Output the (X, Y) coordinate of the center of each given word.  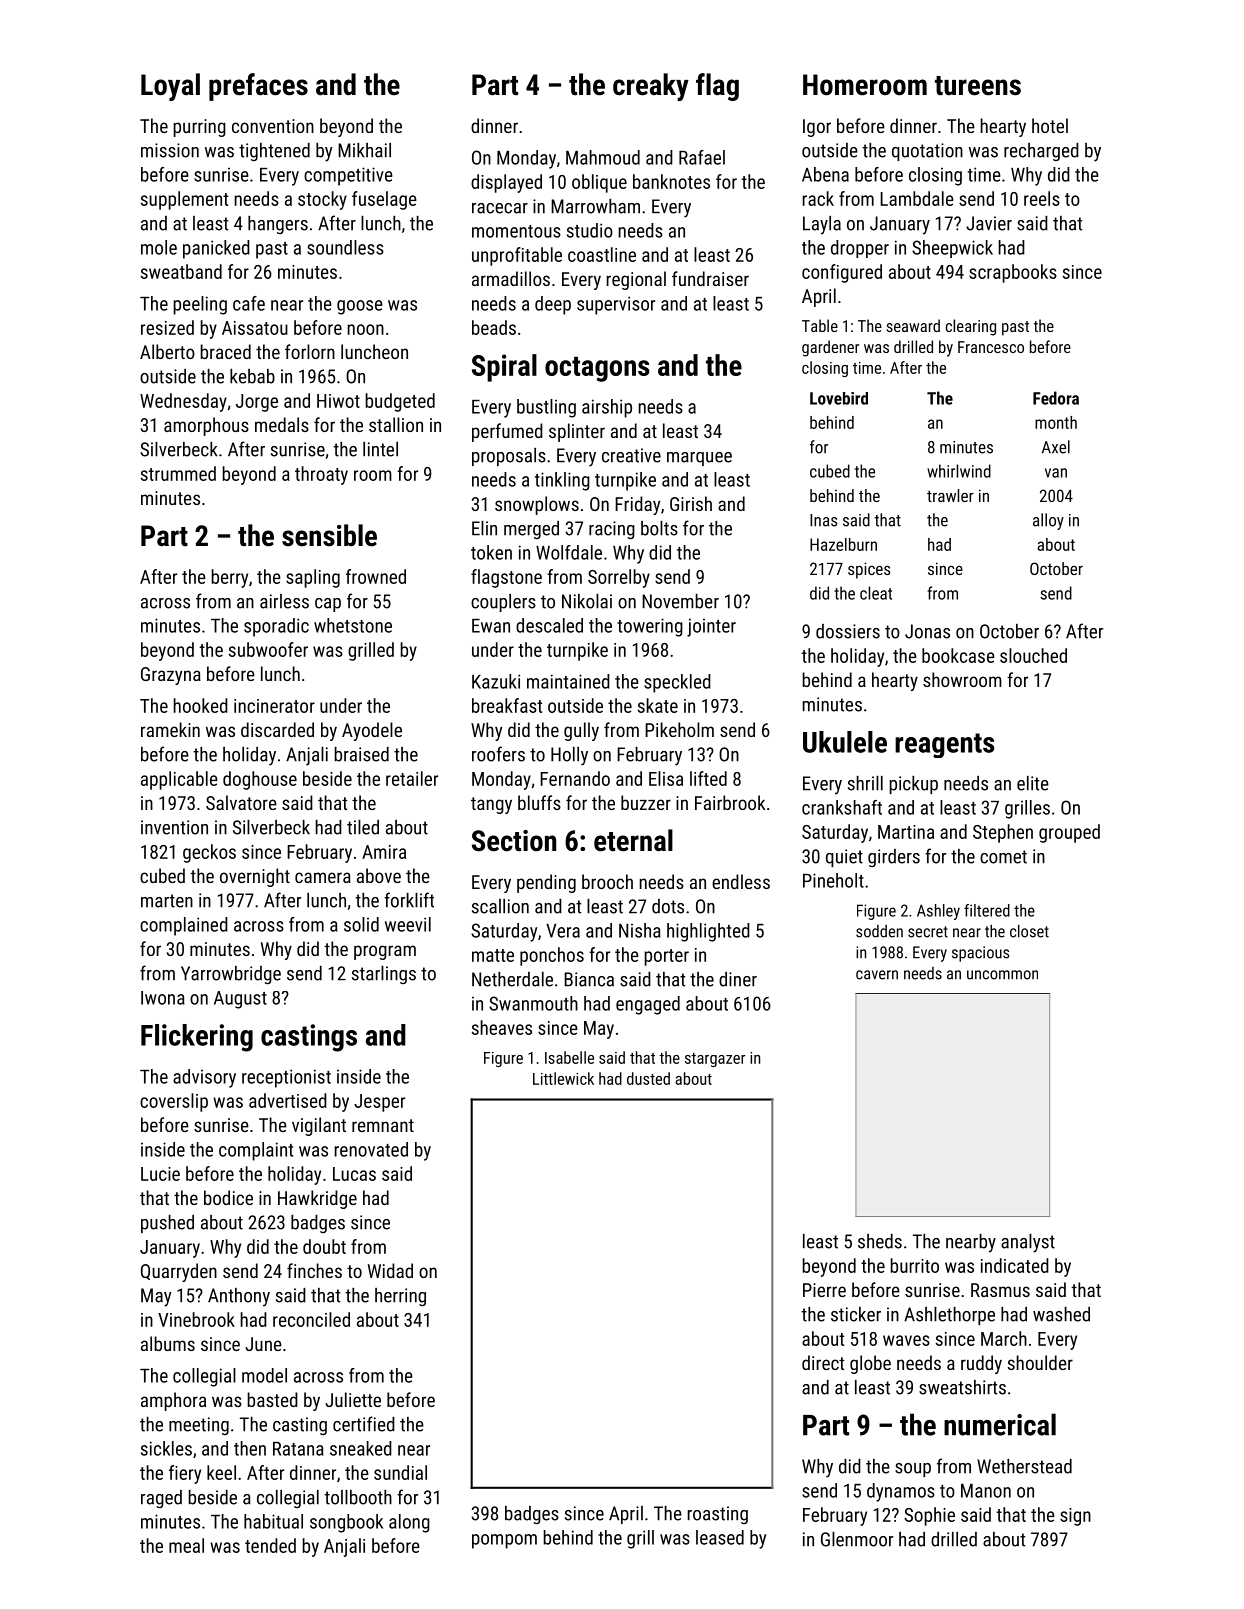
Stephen (1003, 833)
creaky (651, 87)
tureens (978, 86)
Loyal (170, 87)
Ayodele (372, 731)
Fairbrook (730, 802)
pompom (504, 1541)
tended (270, 1545)
